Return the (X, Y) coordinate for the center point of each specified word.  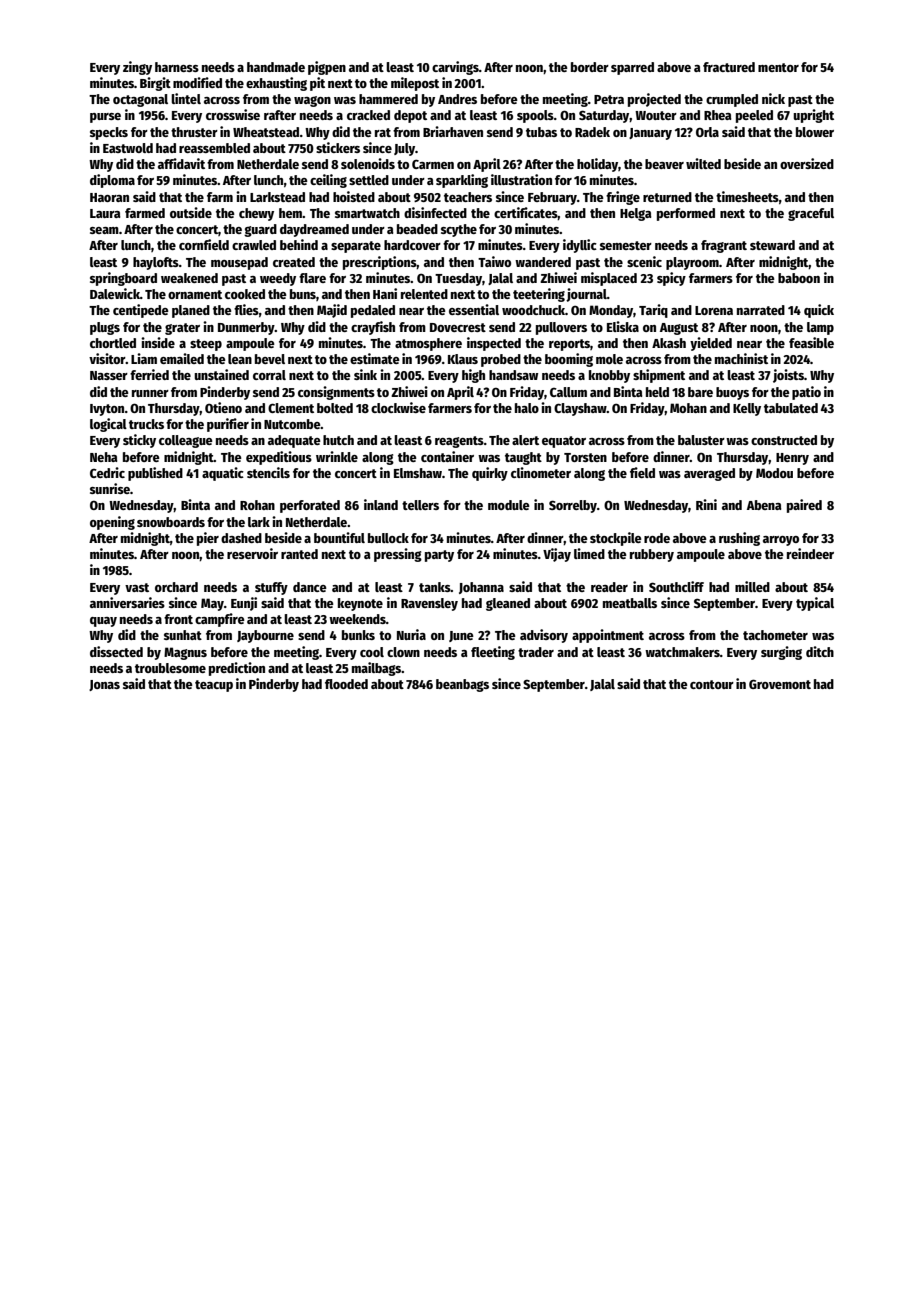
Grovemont (780, 684)
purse (105, 118)
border (590, 67)
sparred (632, 68)
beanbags (462, 685)
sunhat (183, 635)
